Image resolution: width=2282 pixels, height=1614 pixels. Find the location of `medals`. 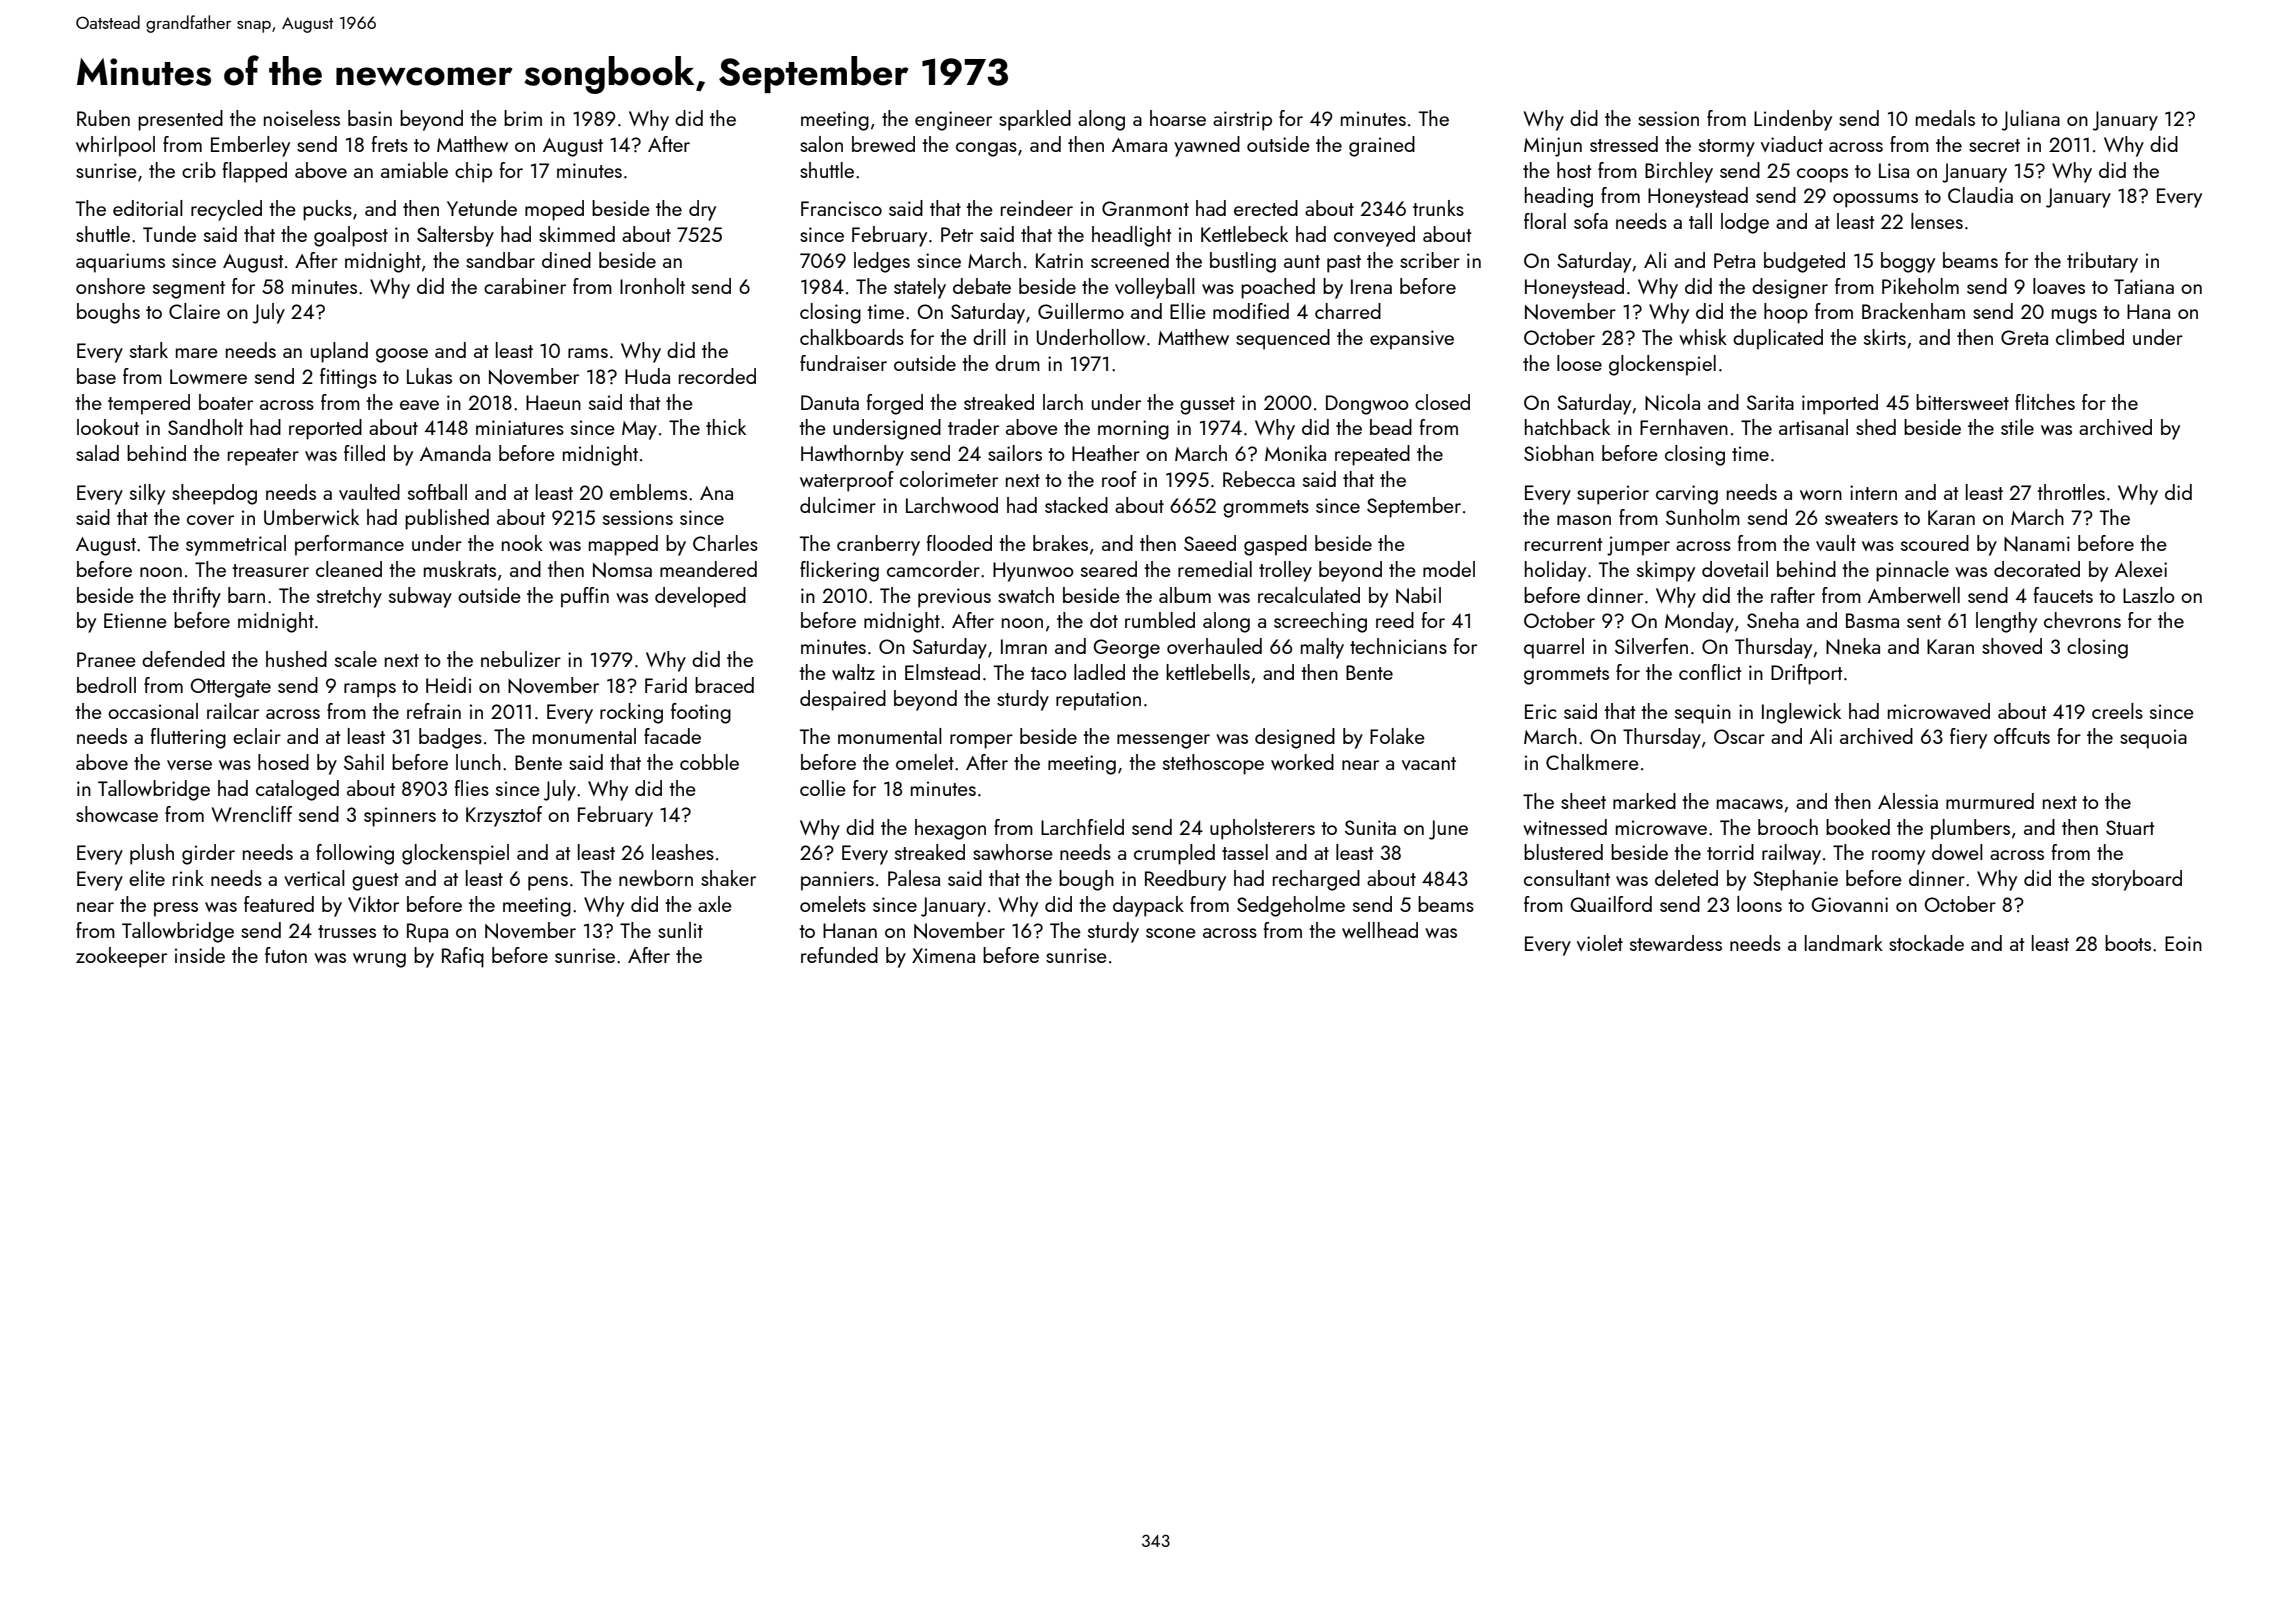

medals is located at coordinates (1945, 118).
